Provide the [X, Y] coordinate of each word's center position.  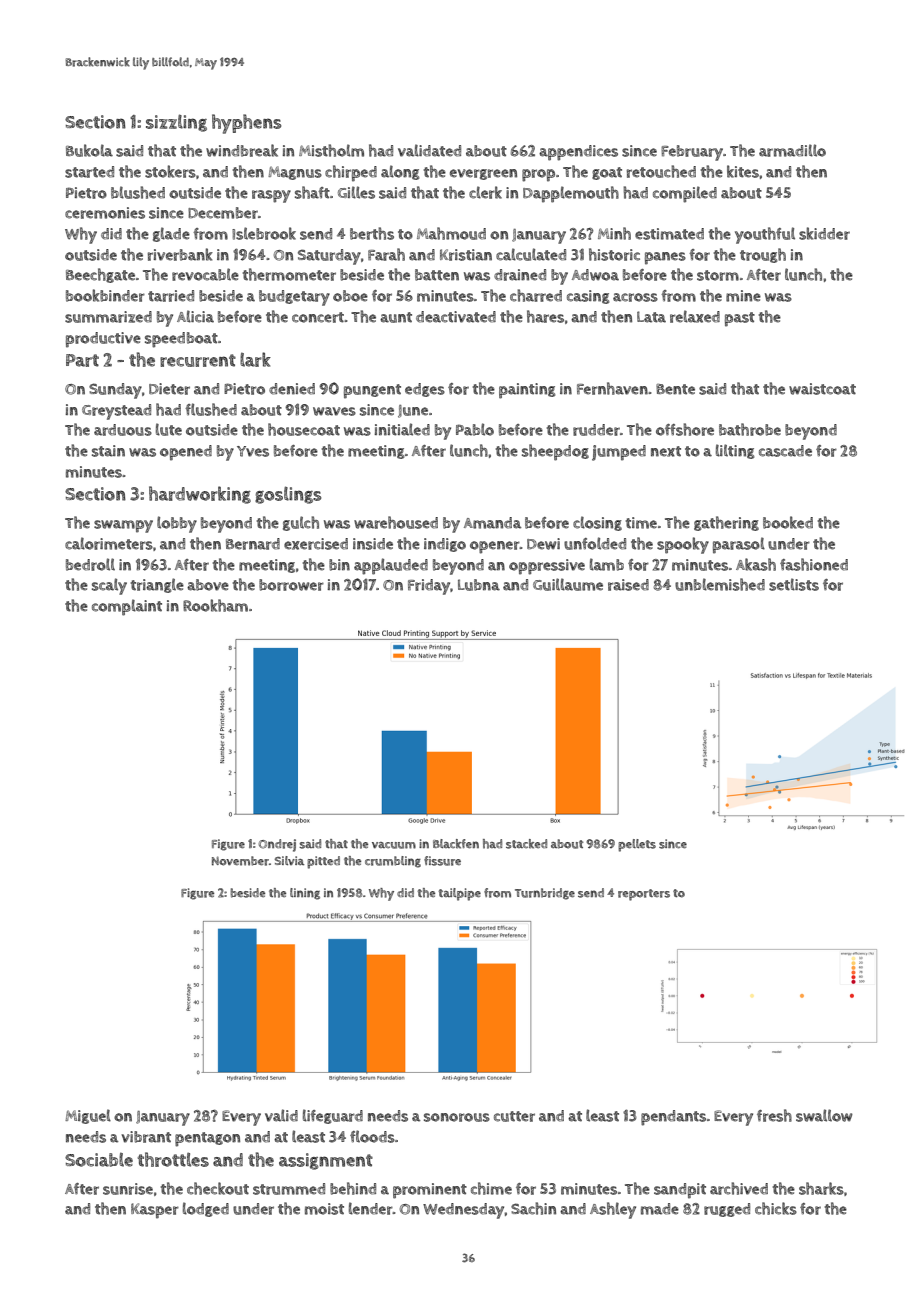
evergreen [483, 174]
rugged [727, 1210]
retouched [661, 171]
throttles [173, 1159]
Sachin [533, 1208]
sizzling [176, 123]
